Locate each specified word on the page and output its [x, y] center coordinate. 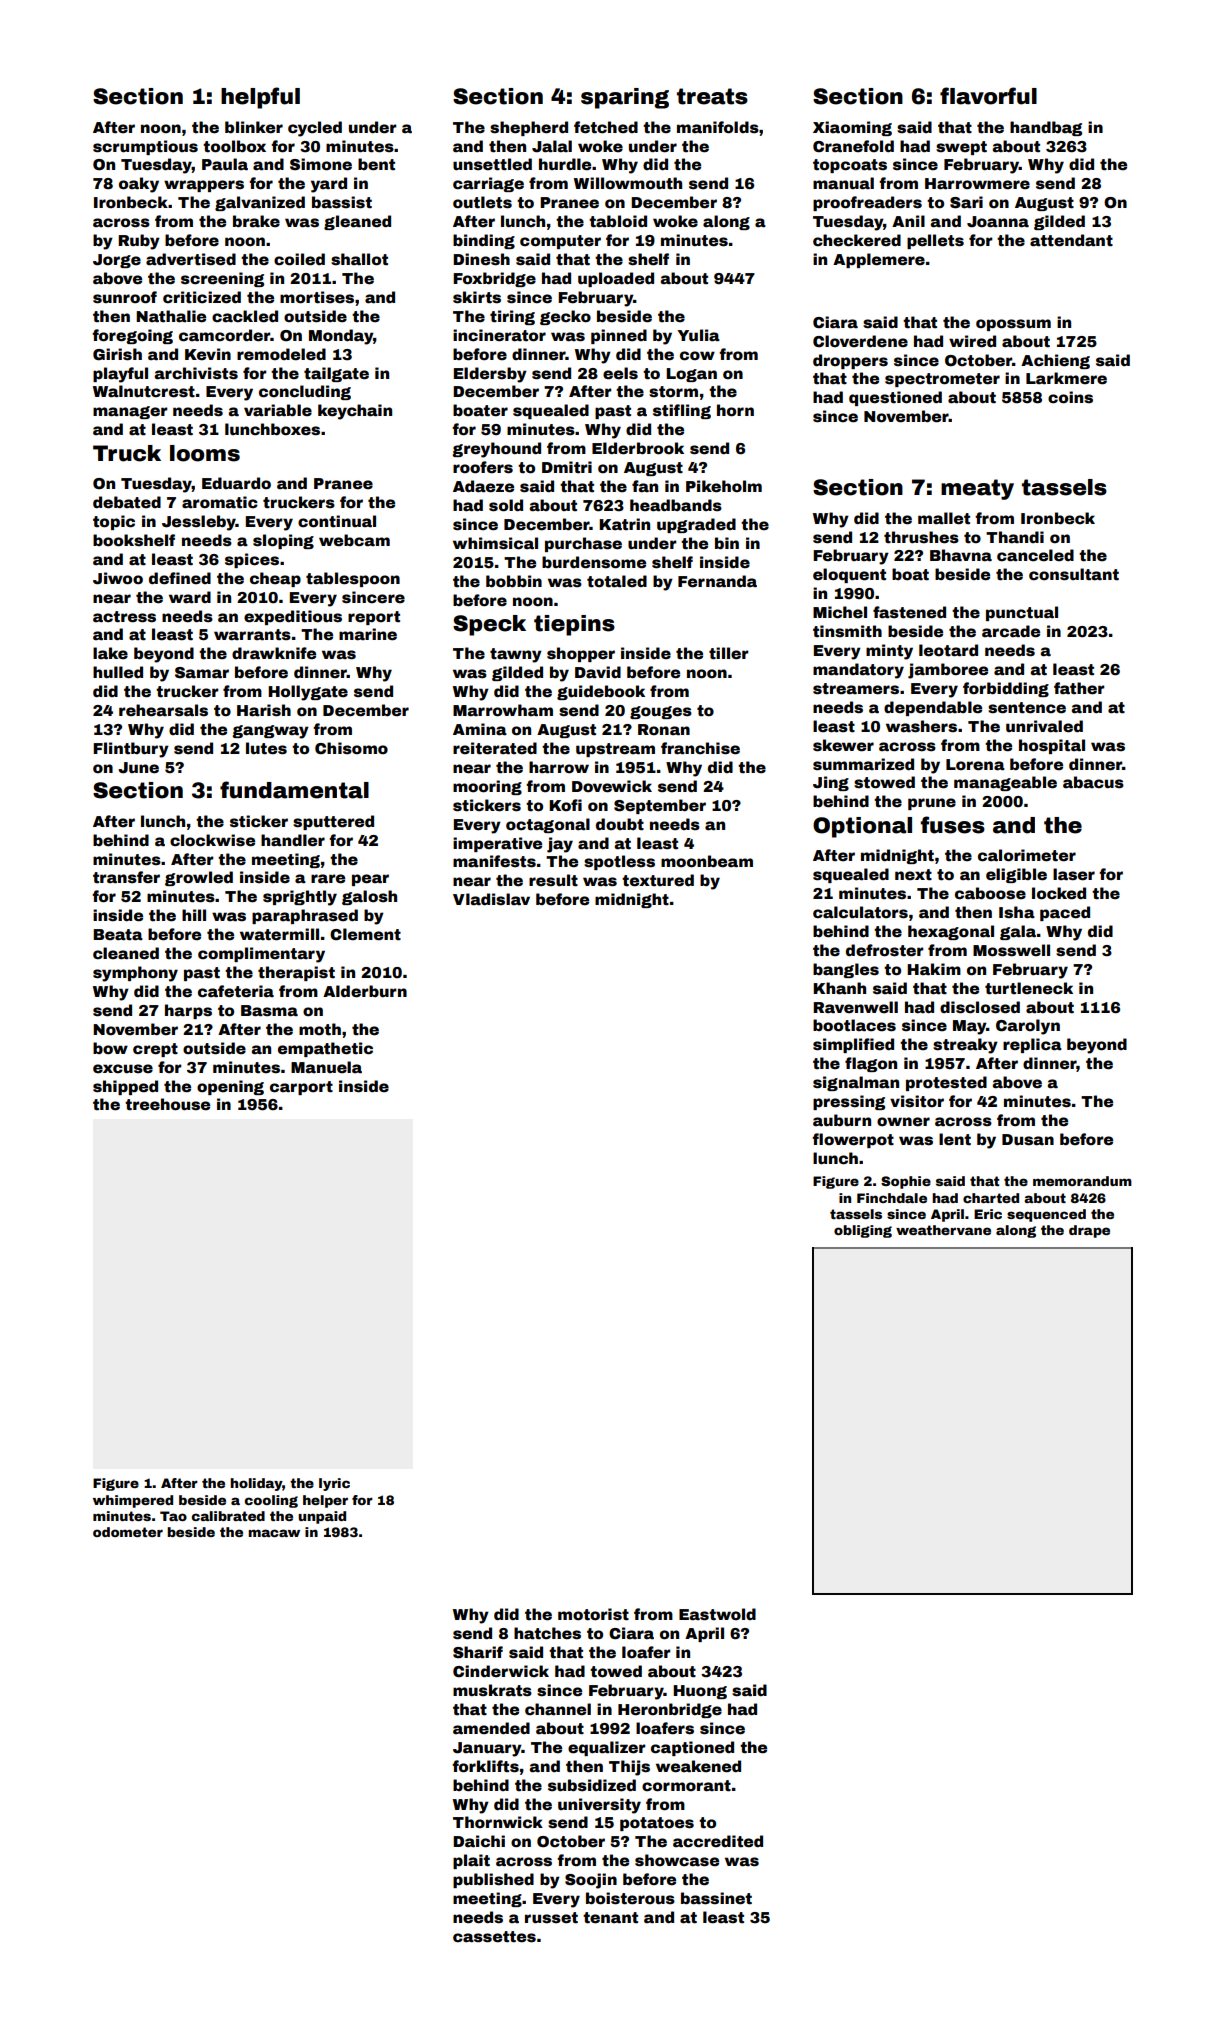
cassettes [494, 1937]
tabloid [618, 221]
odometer [128, 1532]
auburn [842, 1120]
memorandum [1082, 1181]
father [1079, 688]
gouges [661, 712]
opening [230, 1087]
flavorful [988, 96]
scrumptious [145, 147]
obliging [863, 1231]
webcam [354, 540]
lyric [334, 1484]
